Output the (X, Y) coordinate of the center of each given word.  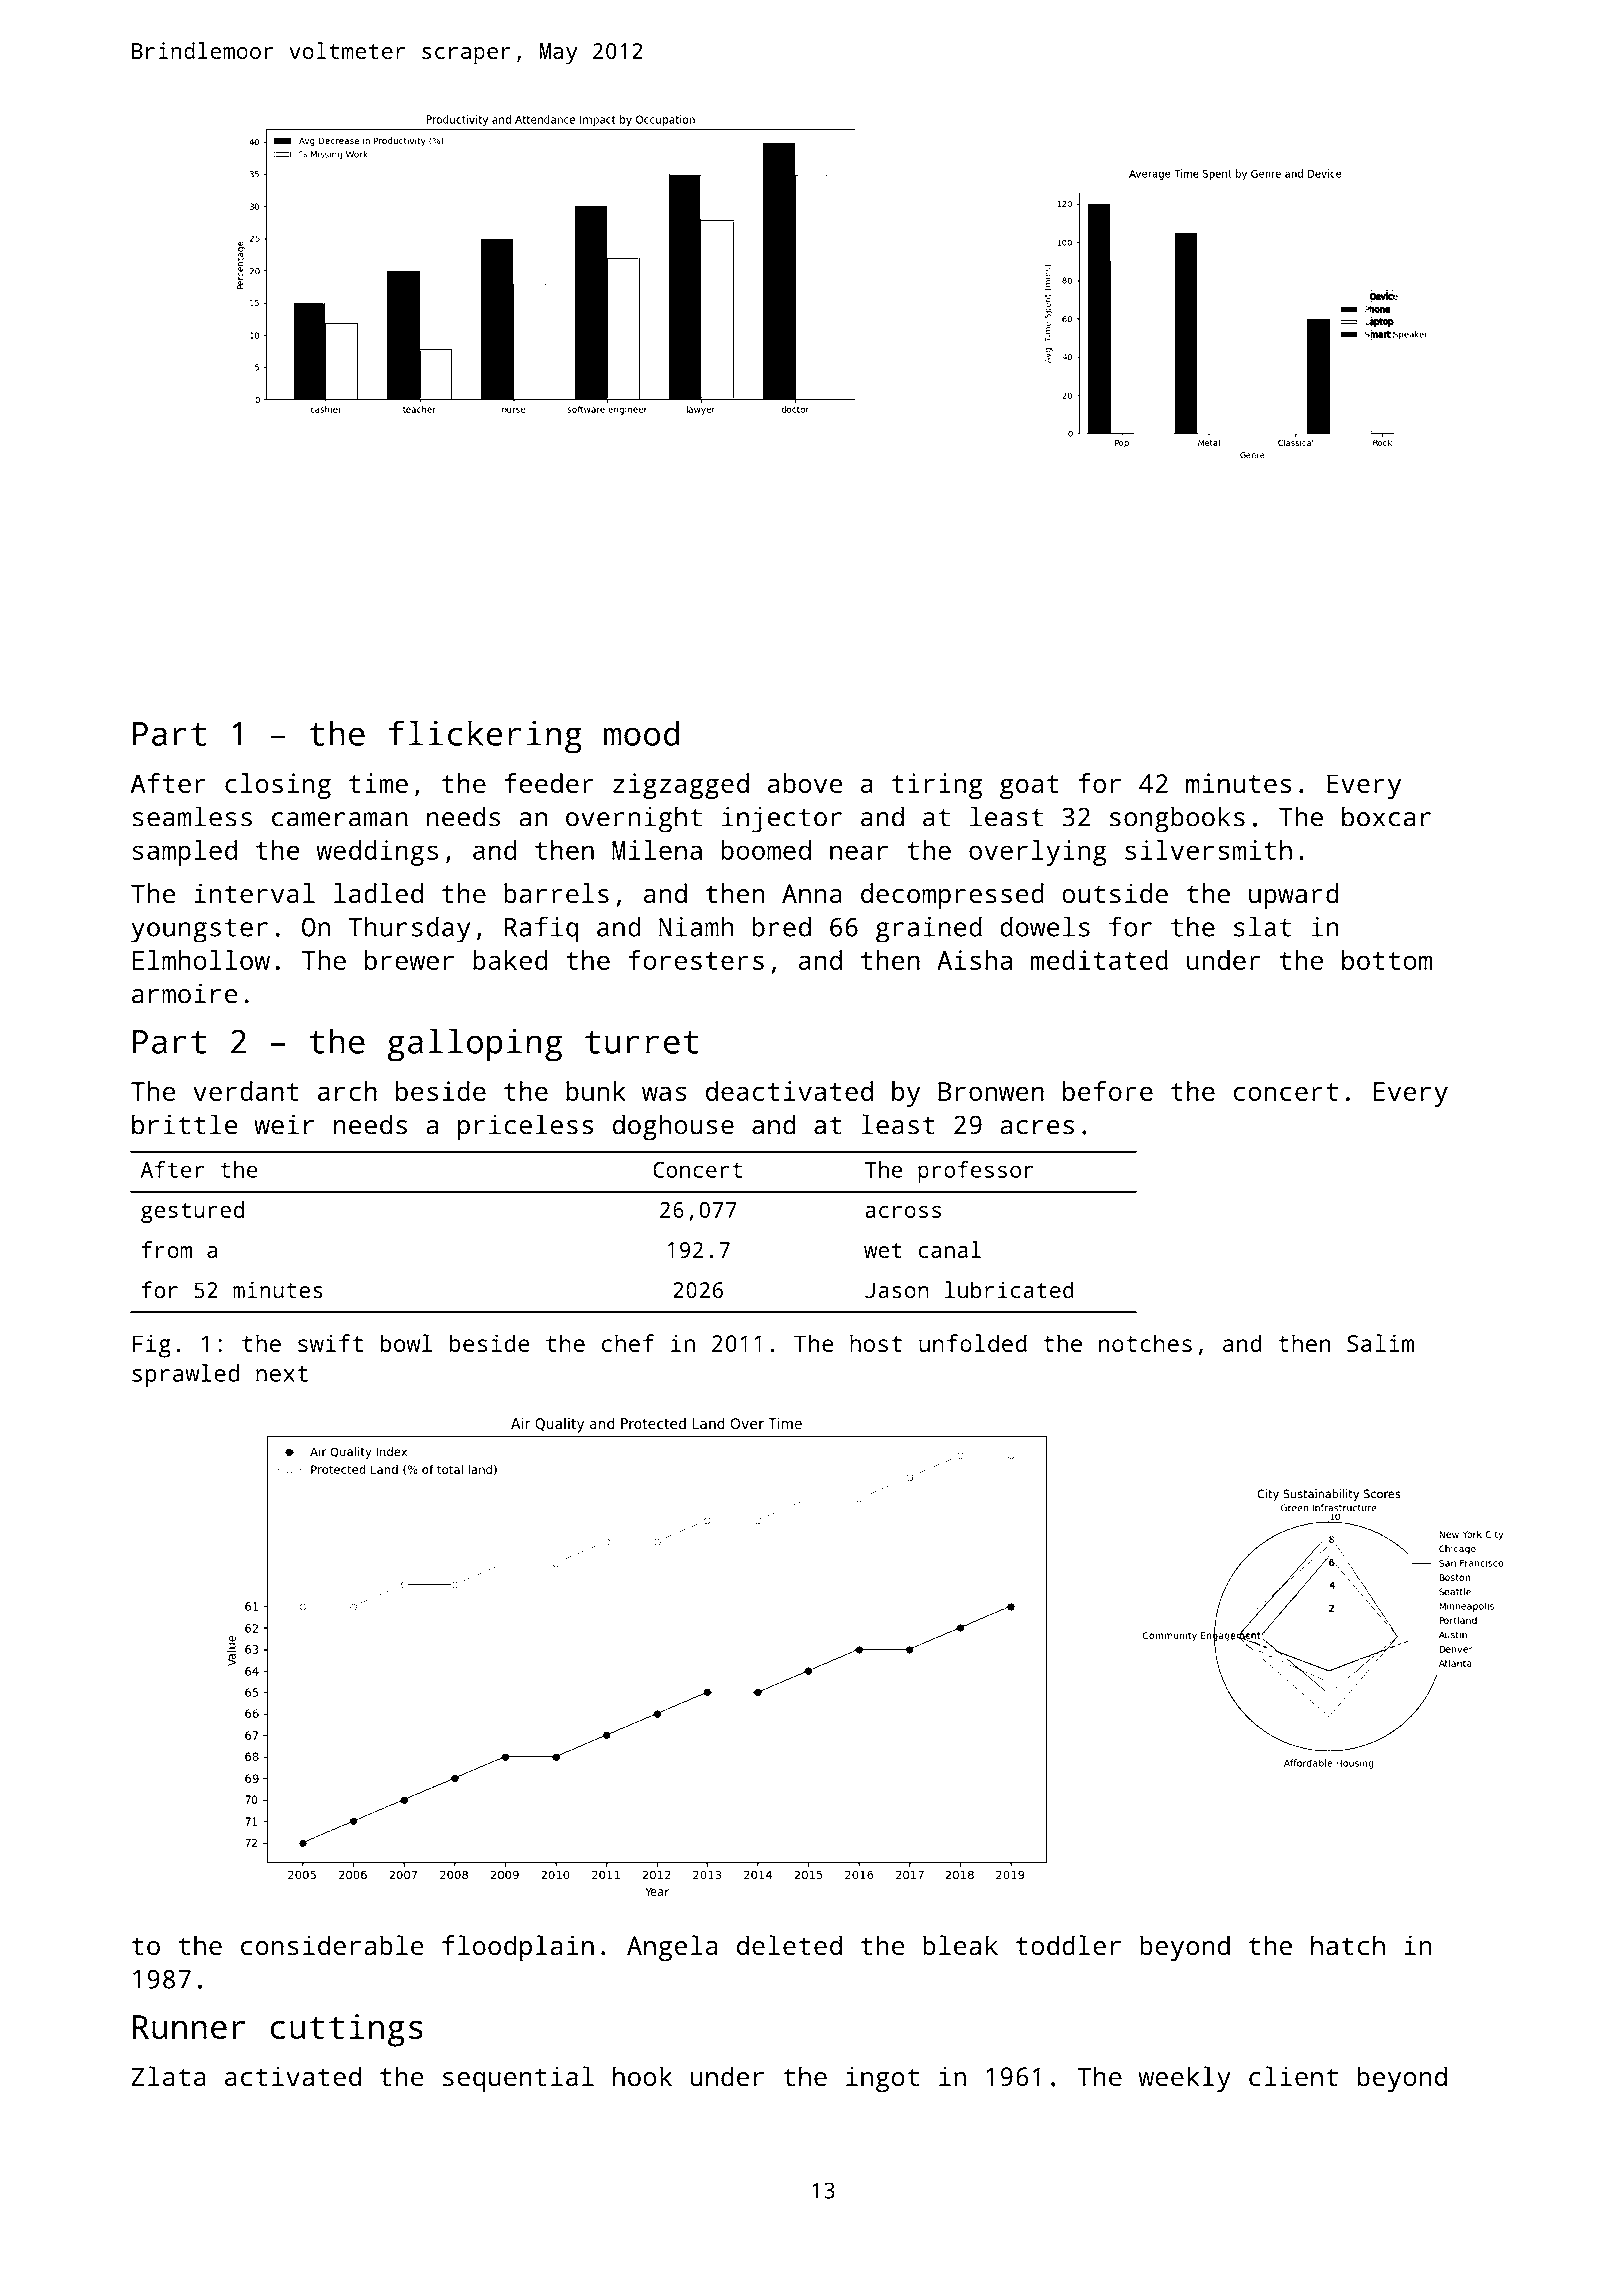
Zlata (168, 2076)
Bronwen (991, 1091)
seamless (192, 816)
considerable (332, 1945)
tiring (937, 786)
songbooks (1177, 819)
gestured (192, 1212)
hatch (1348, 1945)
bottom (1387, 960)
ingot (882, 2079)
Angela (672, 1948)
